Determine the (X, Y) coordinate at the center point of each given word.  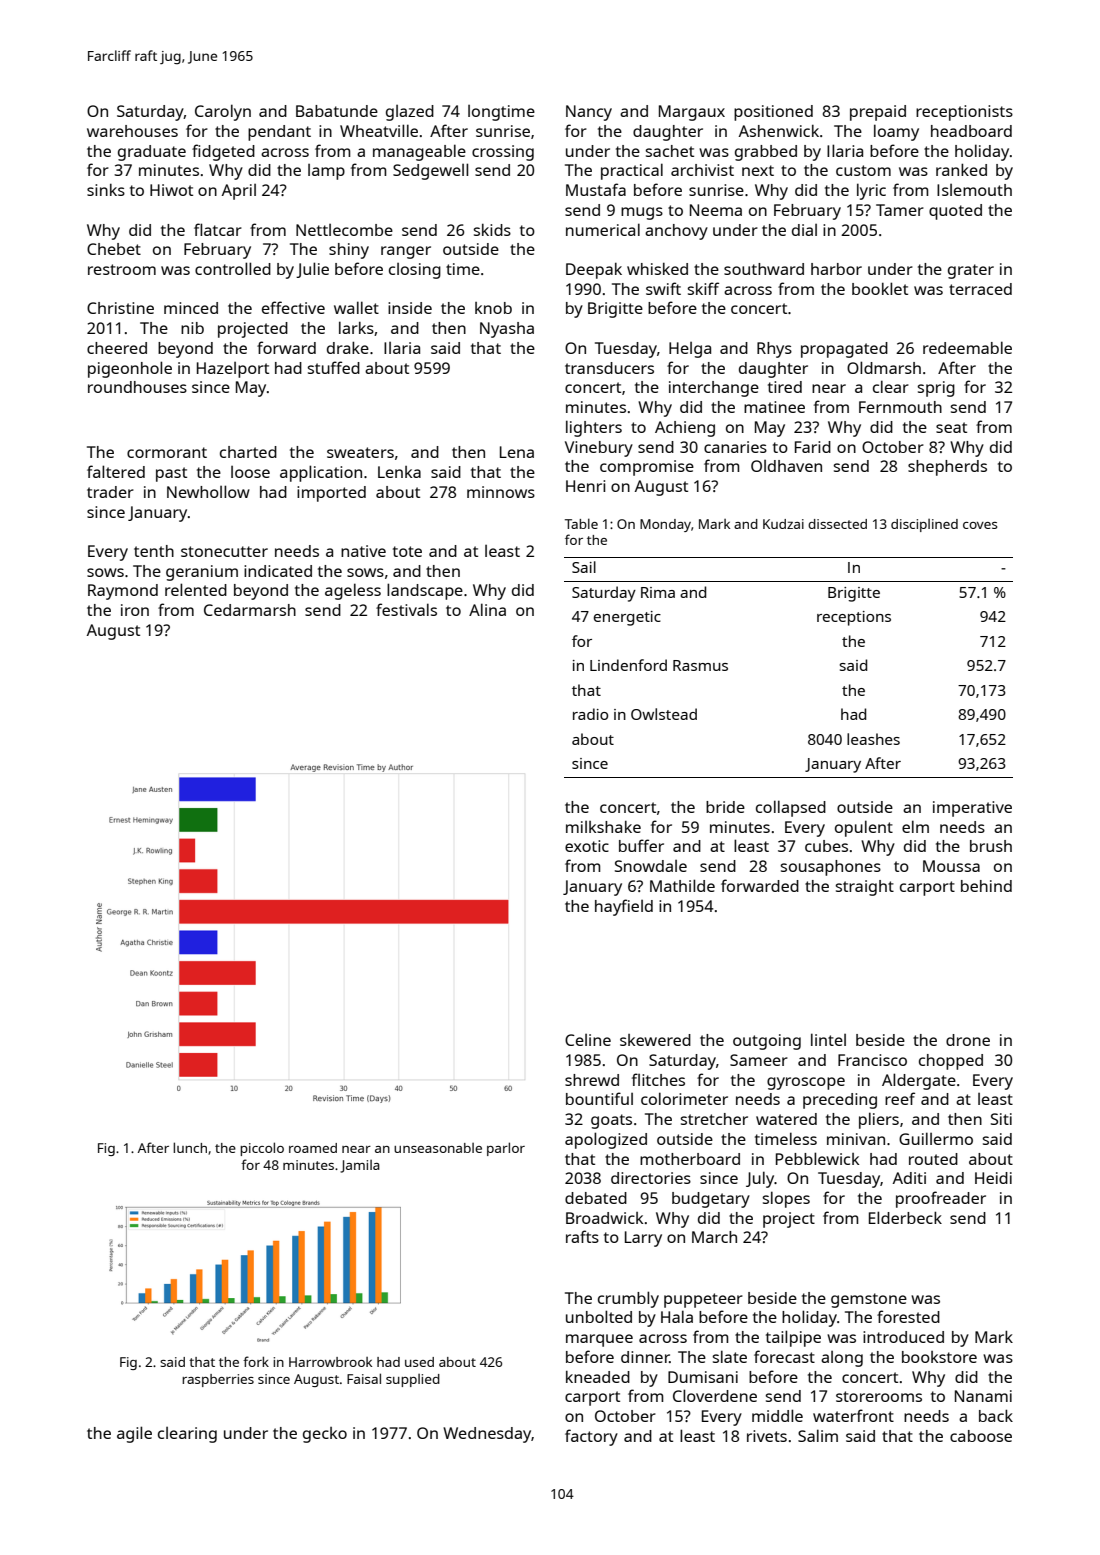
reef (900, 1098)
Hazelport (233, 370)
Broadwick (604, 1218)
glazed (410, 113)
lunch (190, 1147)
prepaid (878, 113)
